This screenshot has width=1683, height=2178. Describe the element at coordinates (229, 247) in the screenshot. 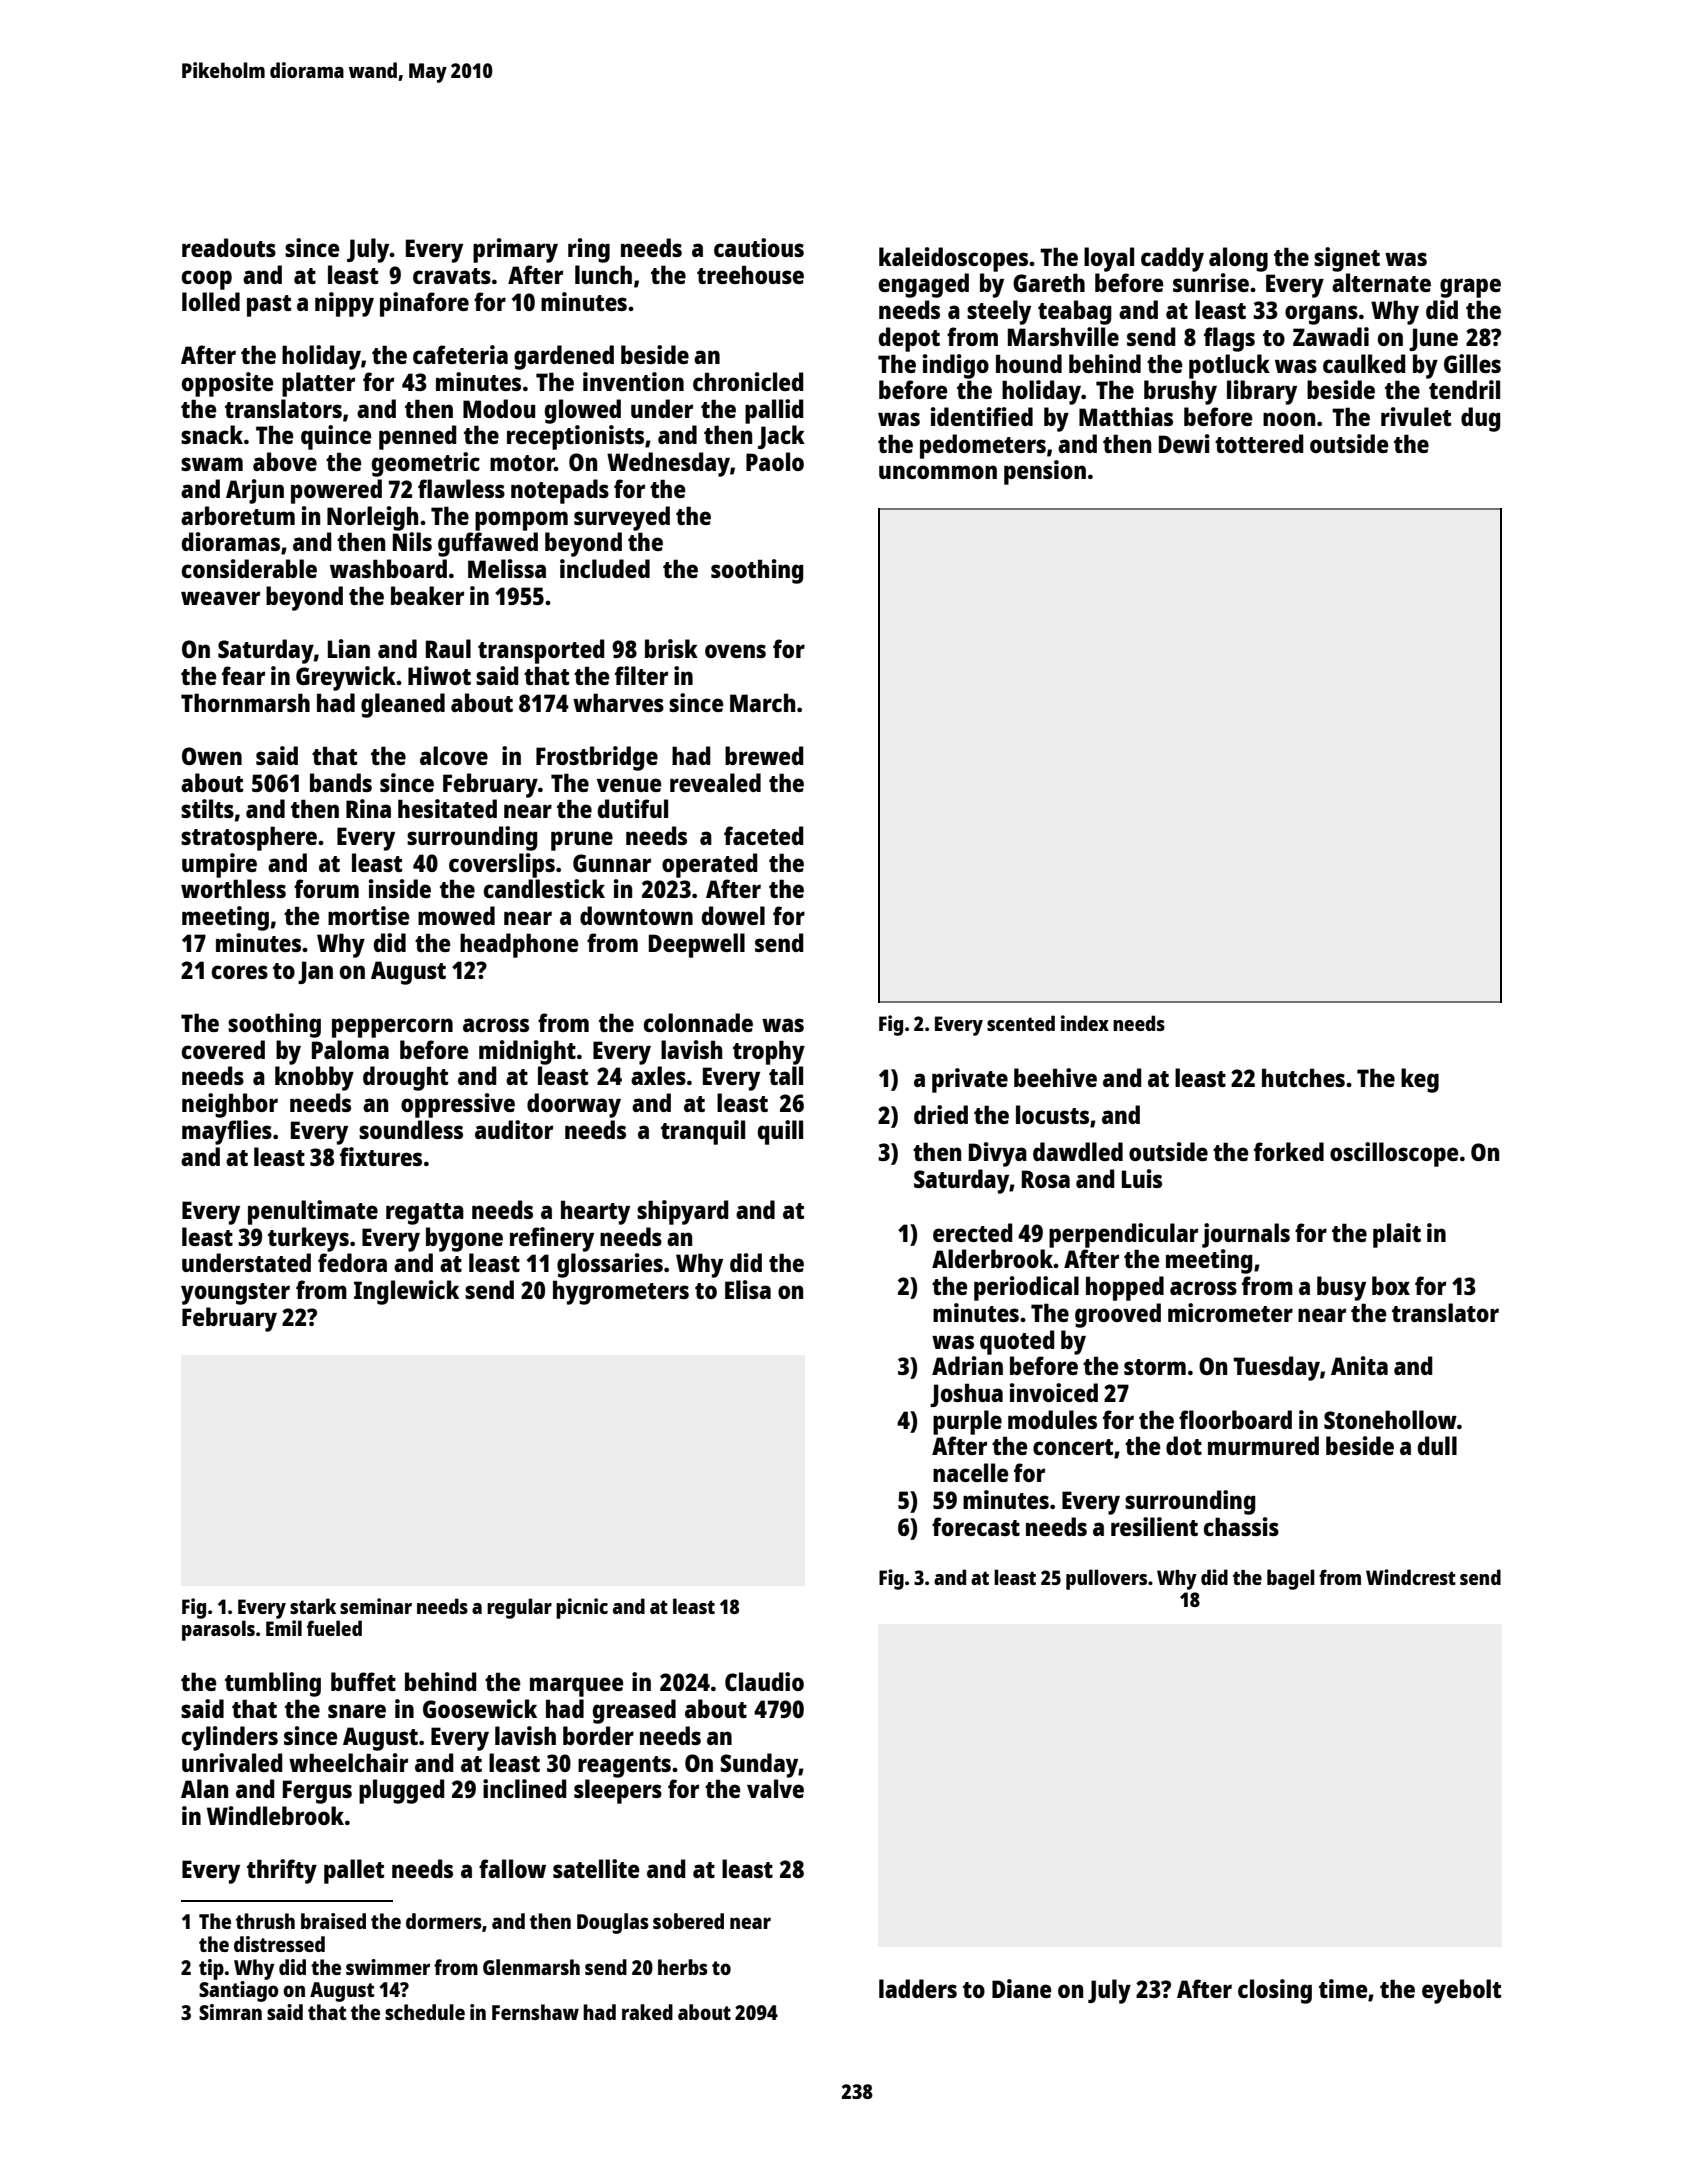

I see `readouts` at that location.
